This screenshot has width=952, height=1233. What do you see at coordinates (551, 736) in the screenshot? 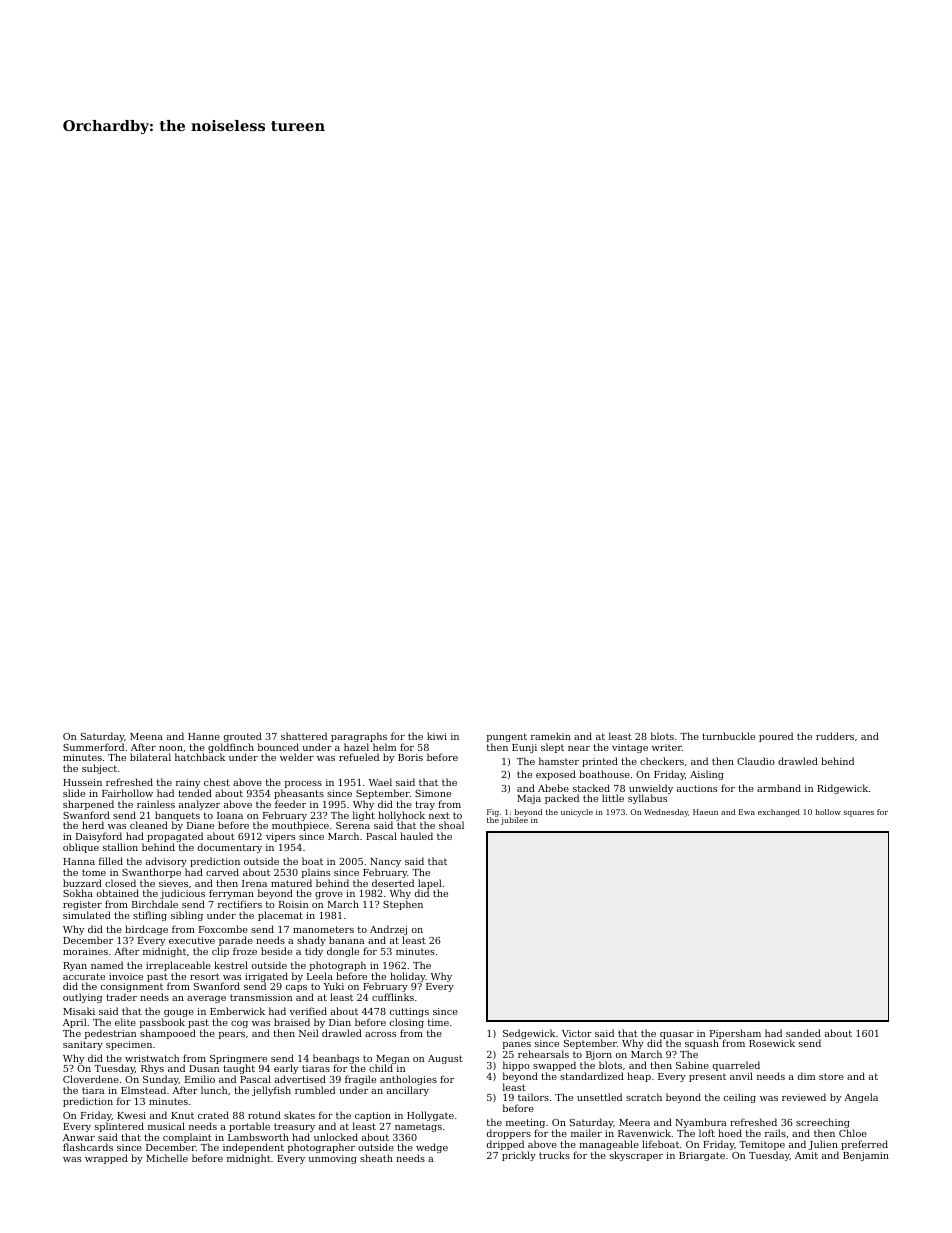
I see `ramekin` at bounding box center [551, 736].
